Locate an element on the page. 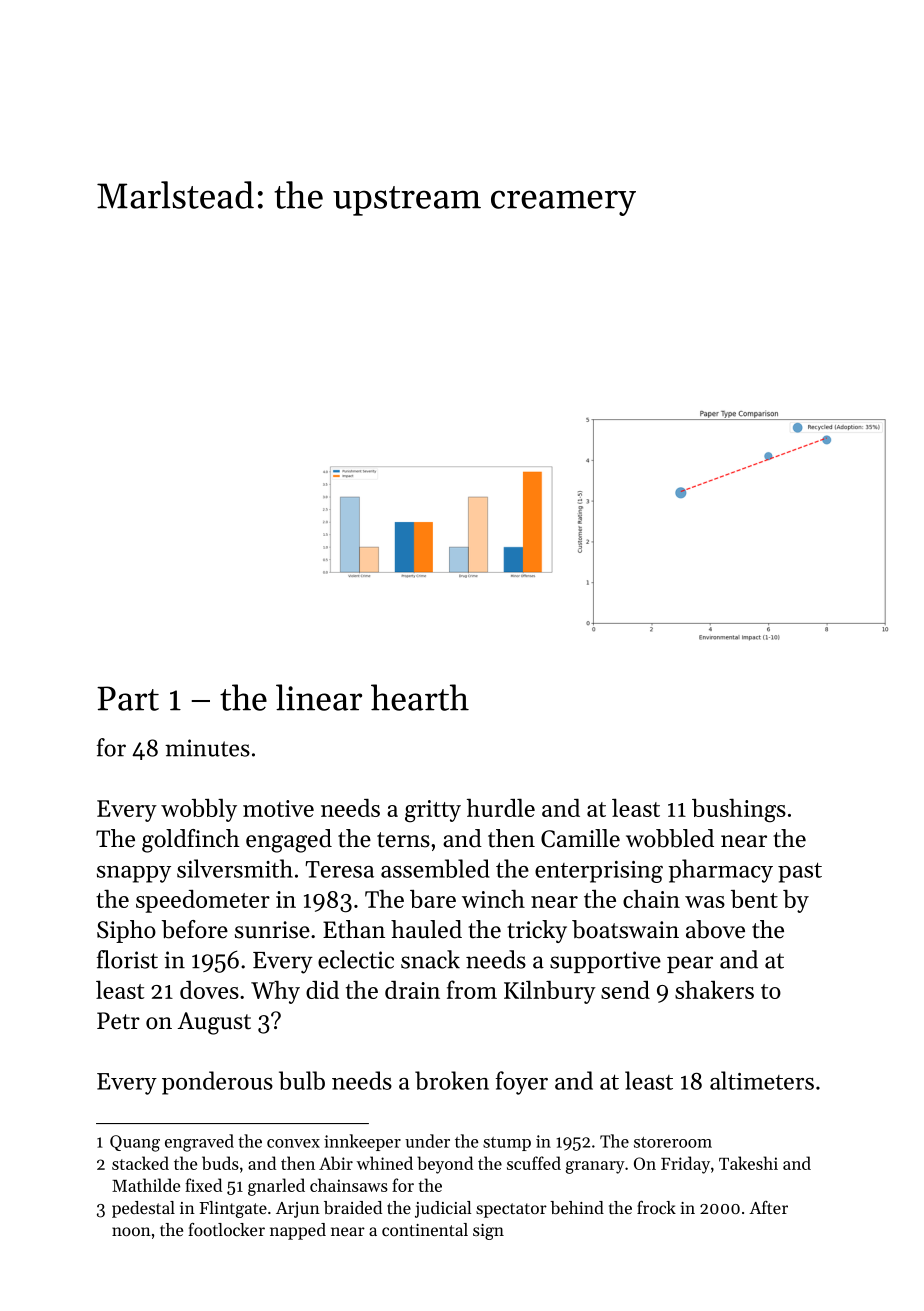  assembled is located at coordinates (435, 868).
